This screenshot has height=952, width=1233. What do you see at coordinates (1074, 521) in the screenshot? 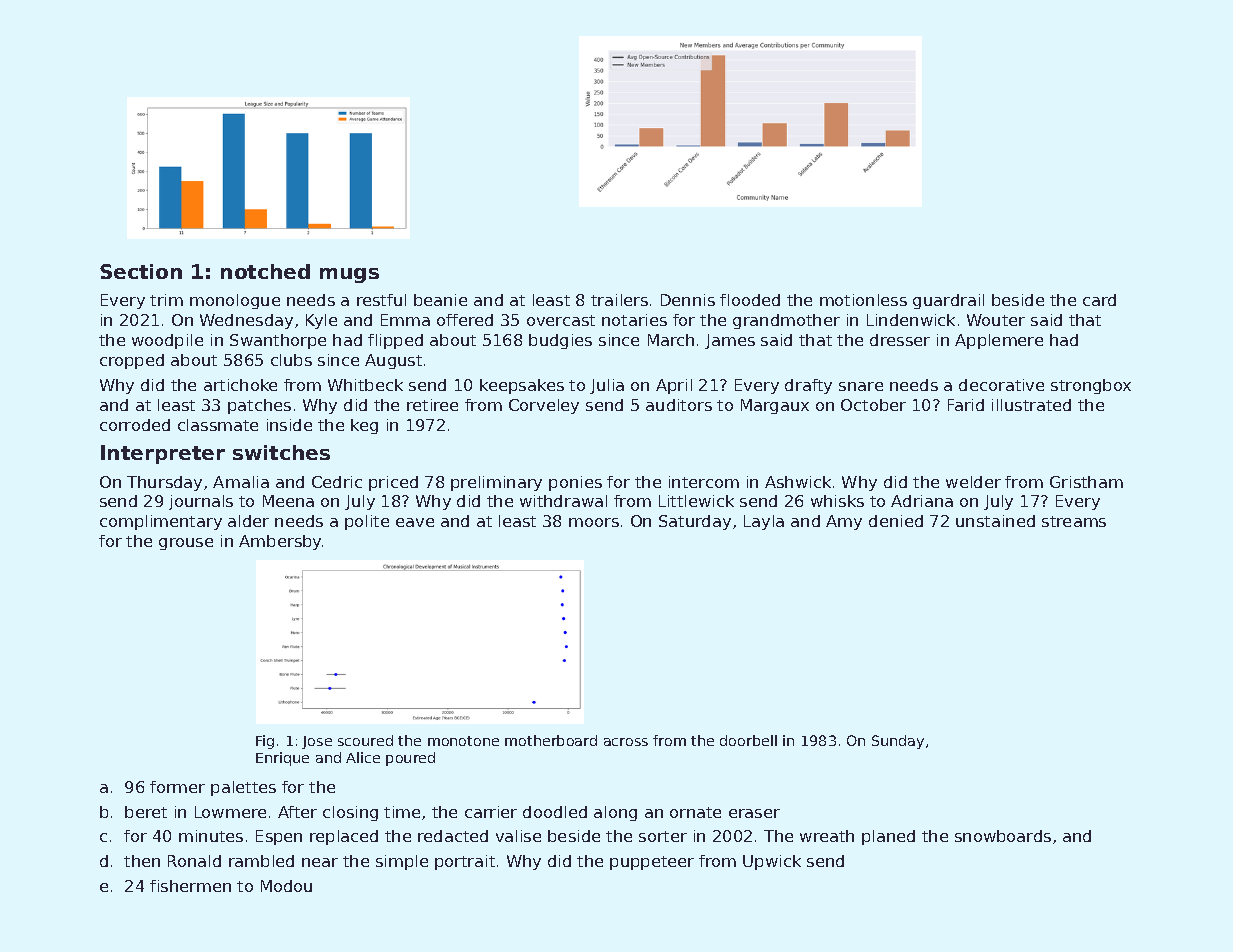
I see `streams` at bounding box center [1074, 521].
